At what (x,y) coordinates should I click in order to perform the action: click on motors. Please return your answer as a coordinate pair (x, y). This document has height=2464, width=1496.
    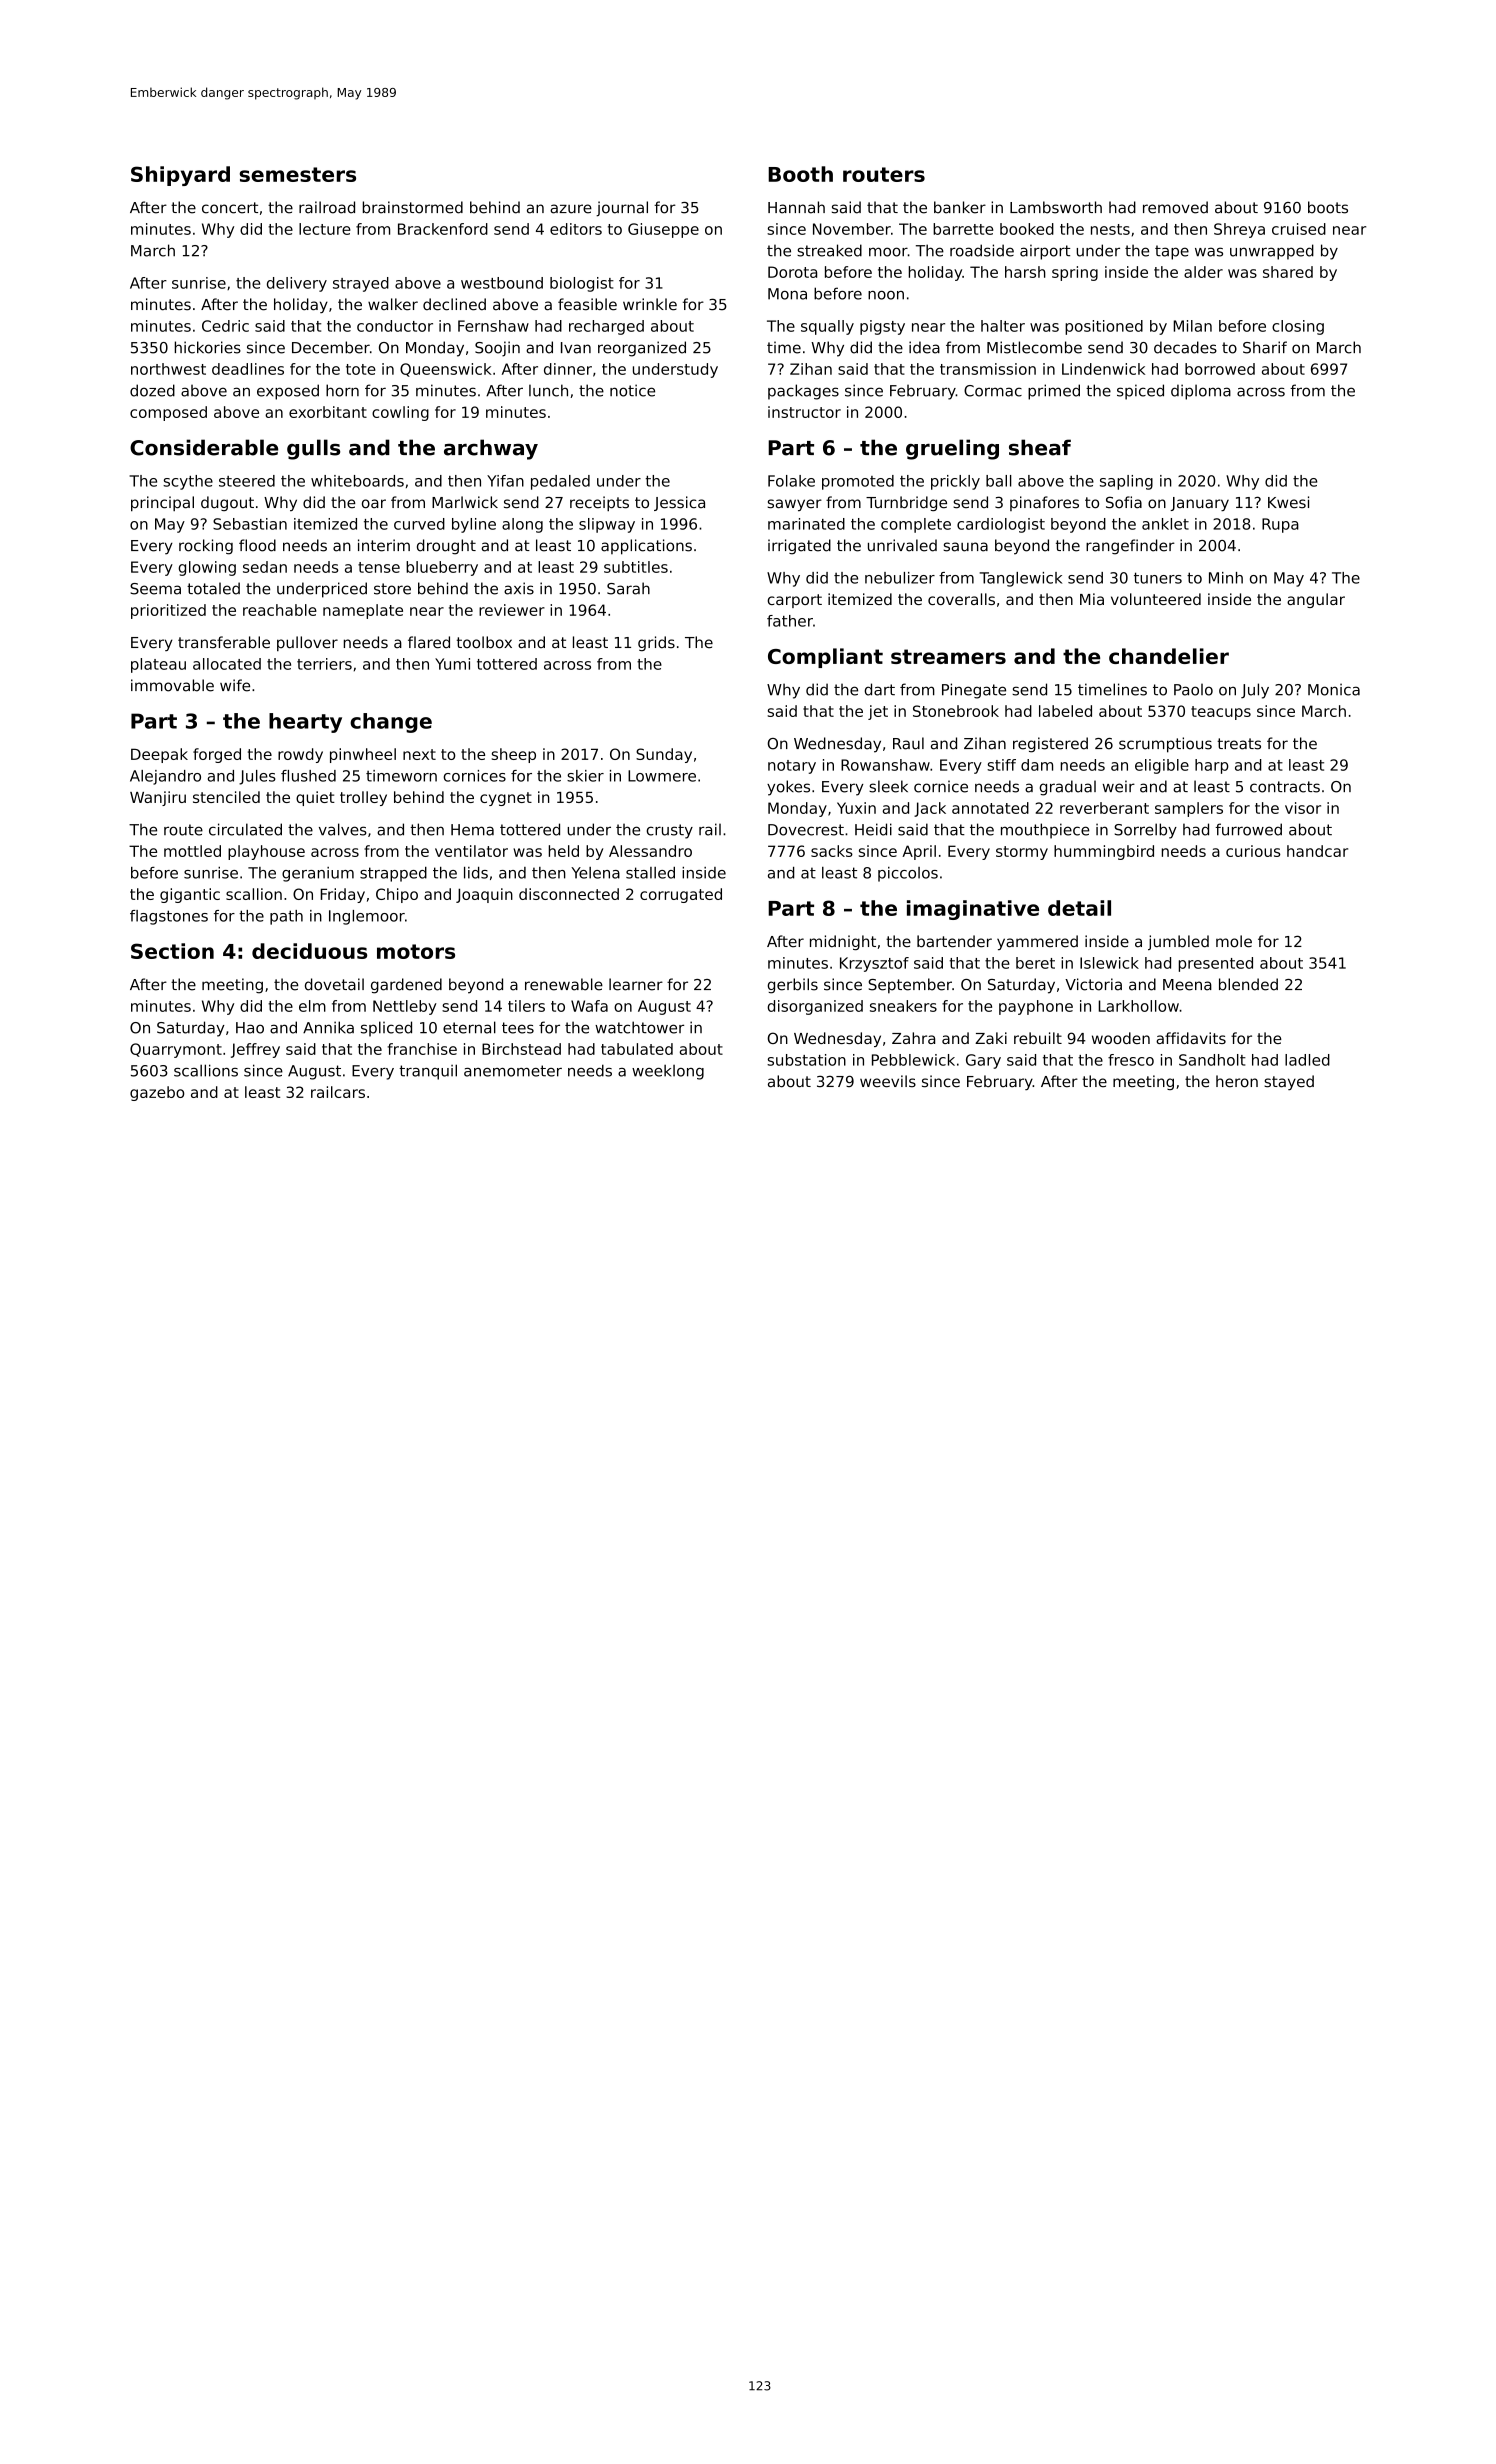
    Looking at the image, I should click on (416, 951).
